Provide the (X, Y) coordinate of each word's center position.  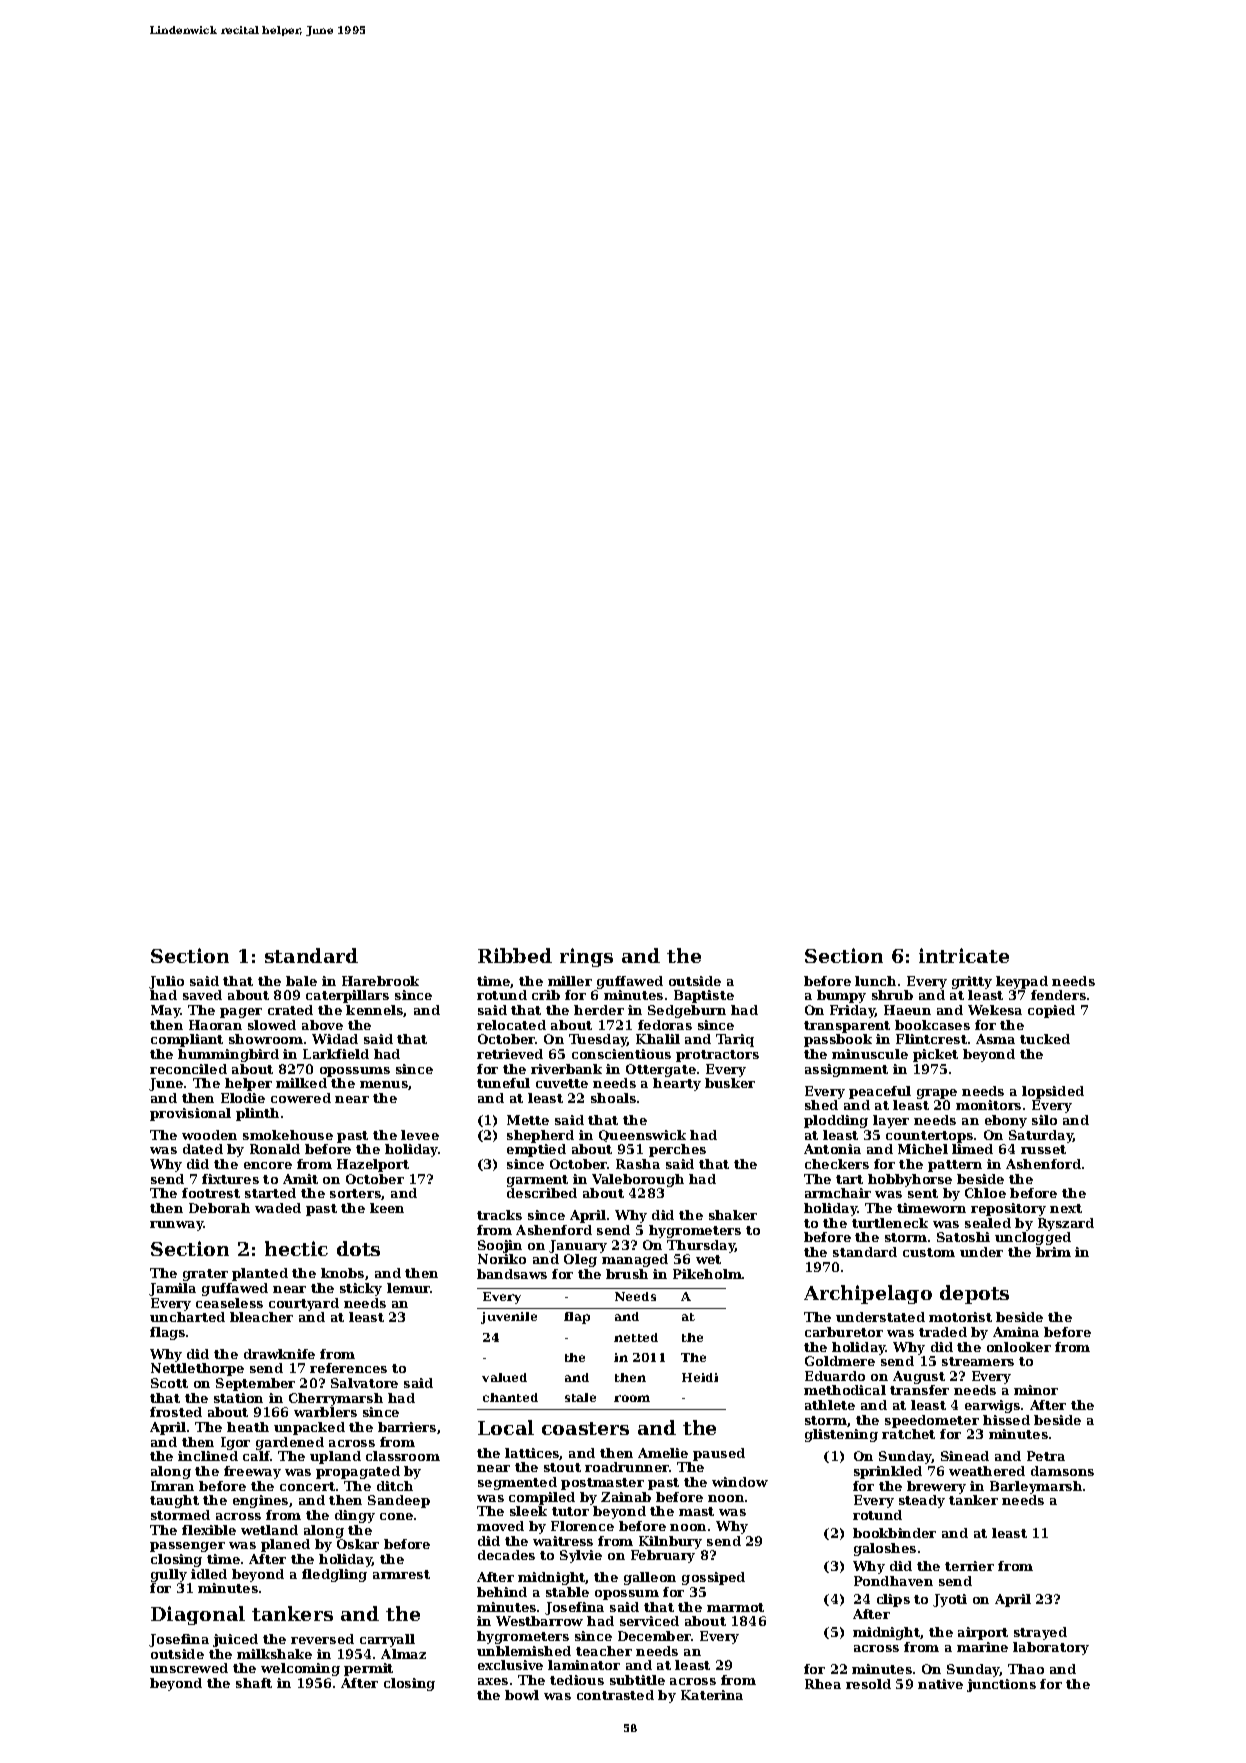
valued (504, 1377)
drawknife (279, 1354)
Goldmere (840, 1361)
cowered (301, 1098)
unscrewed (189, 1668)
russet (1043, 1149)
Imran (172, 1486)
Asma (995, 1039)
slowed (272, 1025)
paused (719, 1454)
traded (943, 1332)
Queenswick (642, 1136)
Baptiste (704, 996)
